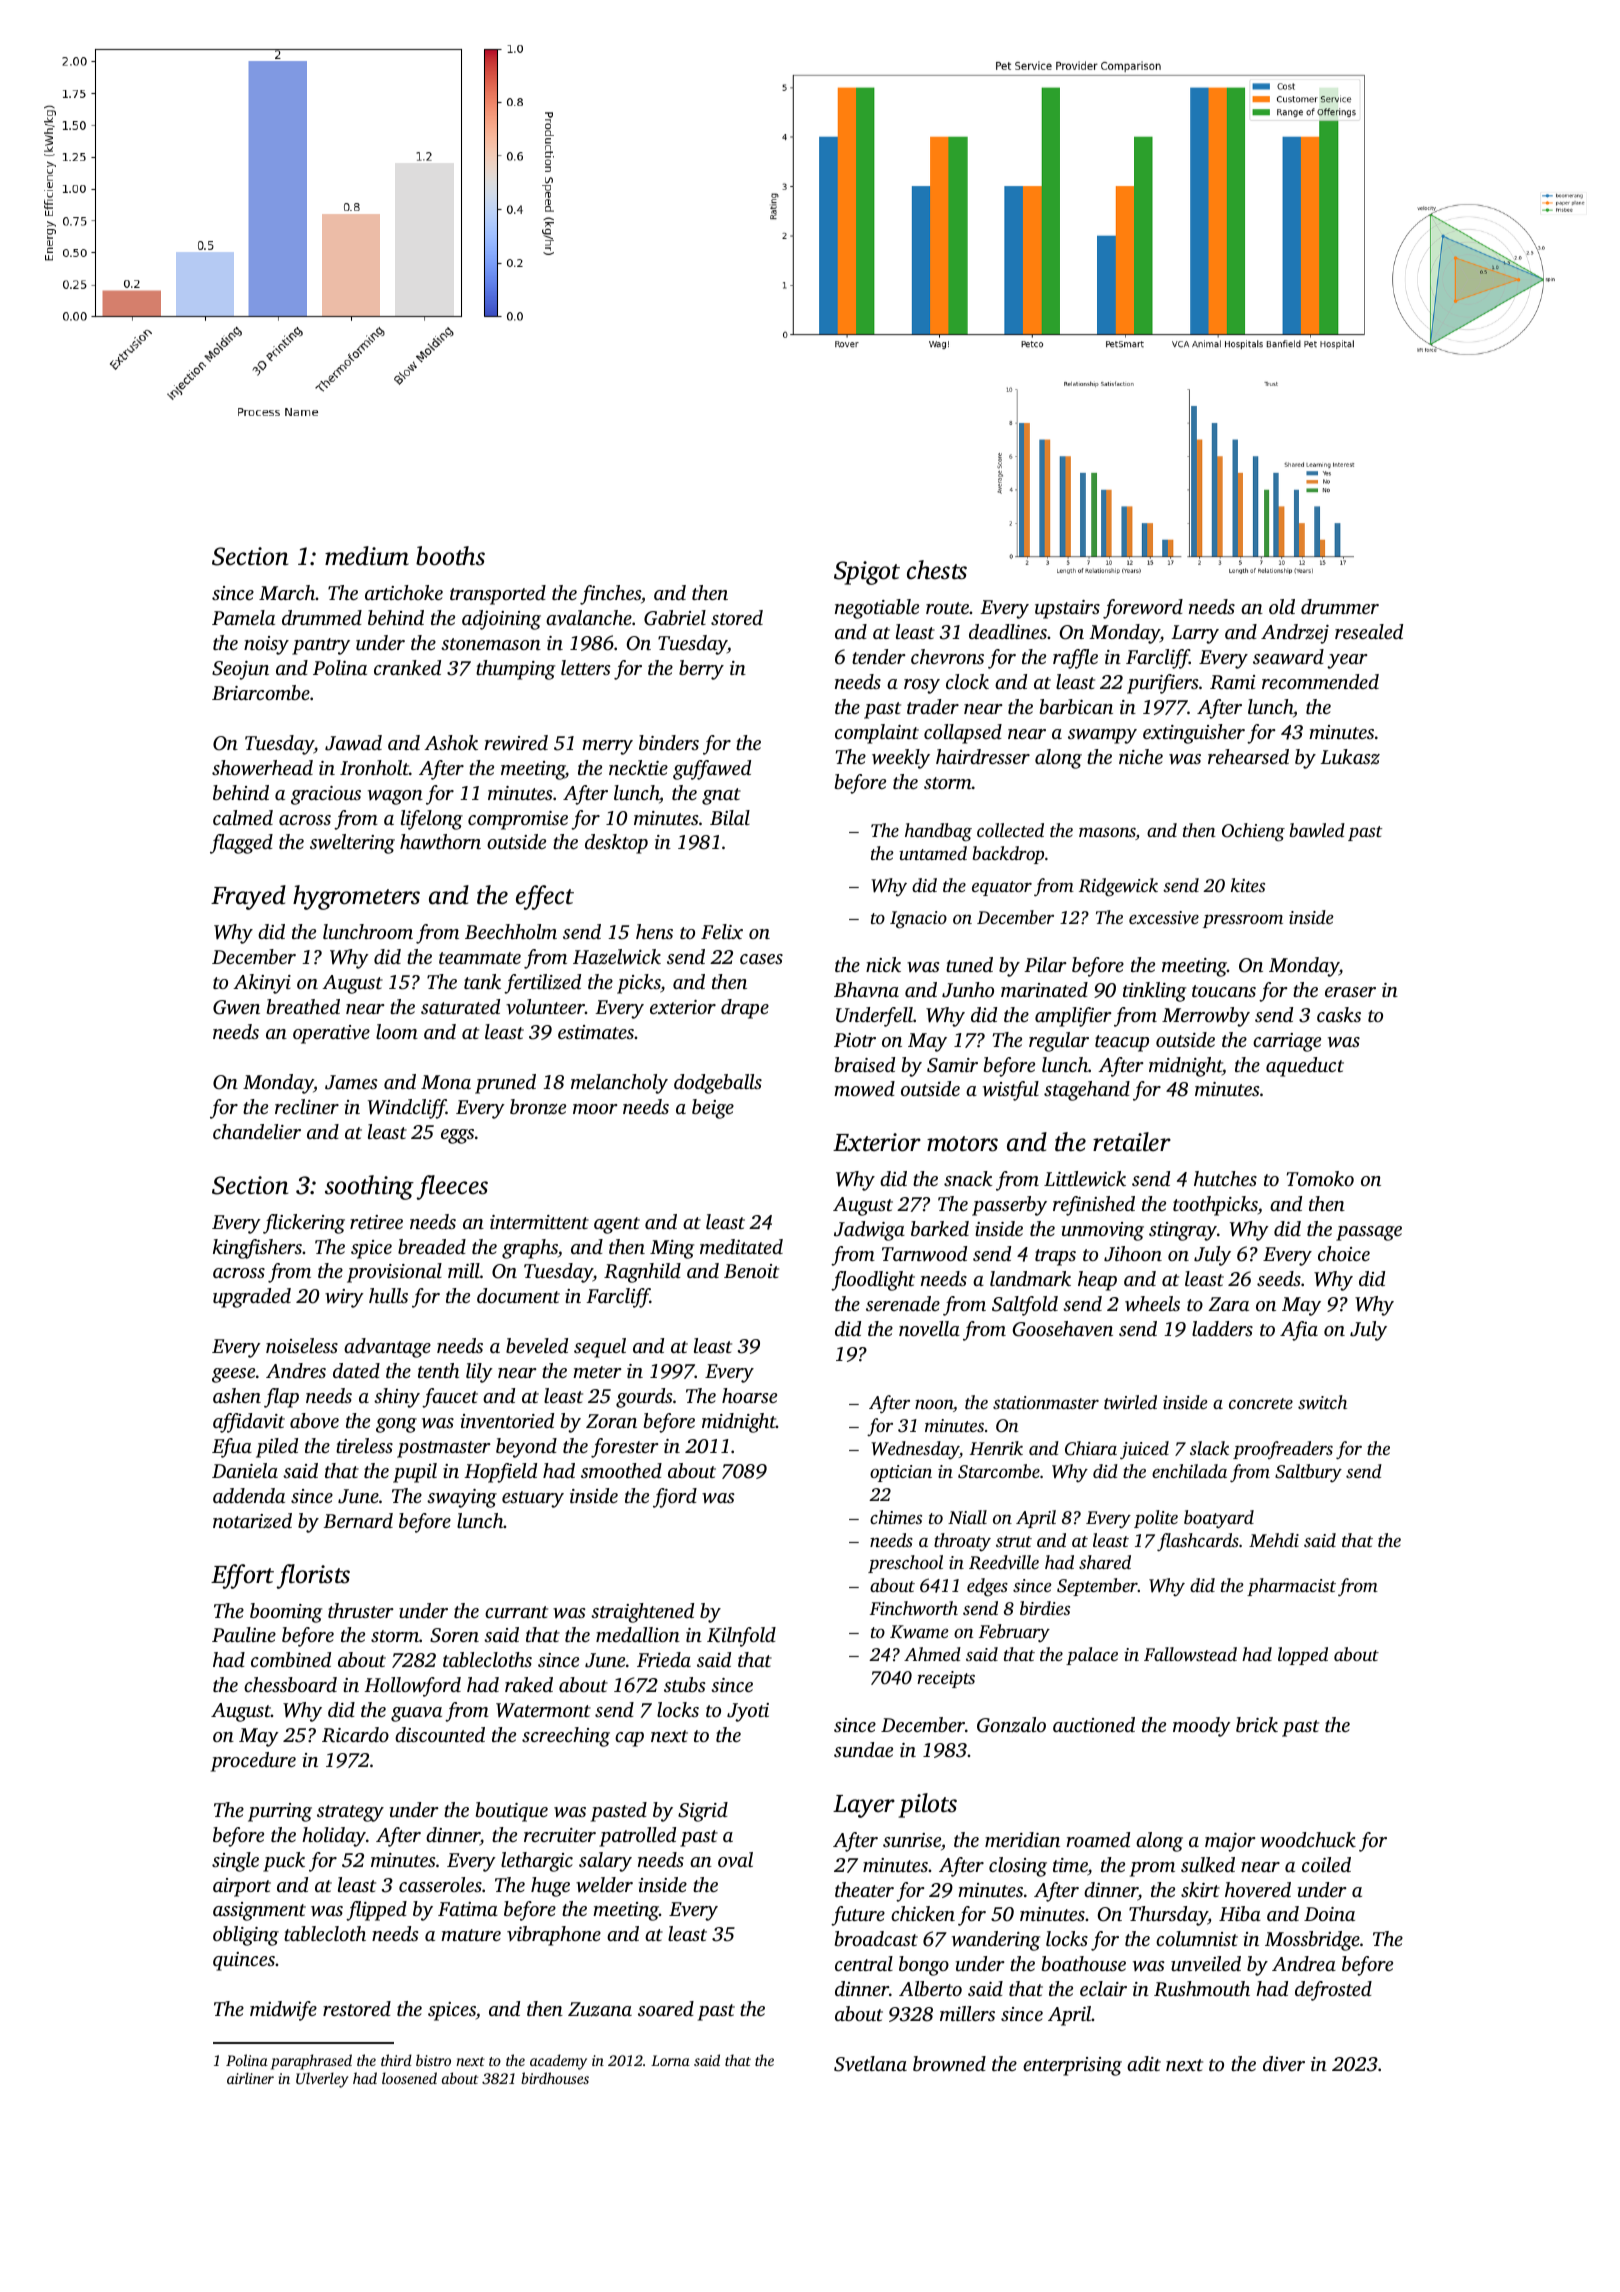 This image has height=2292, width=1620. I want to click on birdhouses, so click(555, 2078).
